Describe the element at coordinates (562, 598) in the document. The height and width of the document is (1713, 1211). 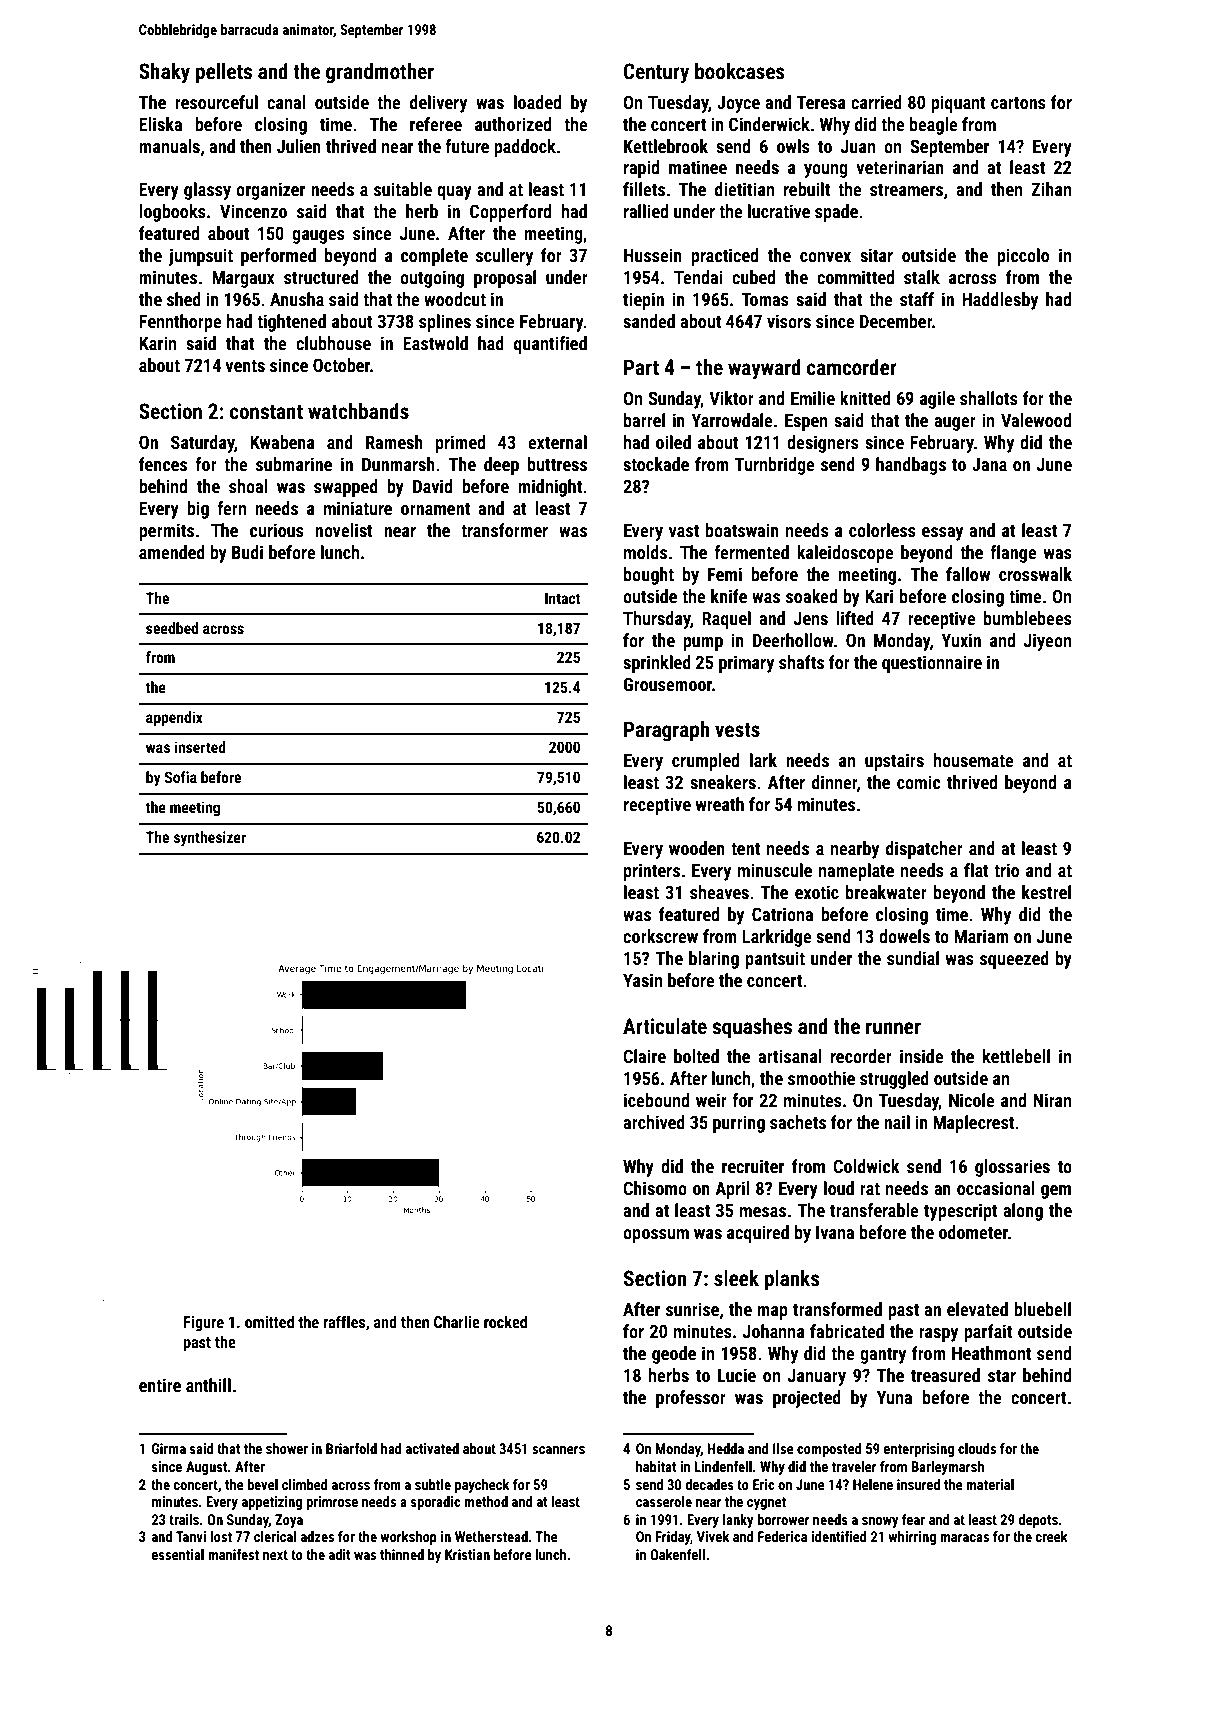
I see `Intact` at that location.
